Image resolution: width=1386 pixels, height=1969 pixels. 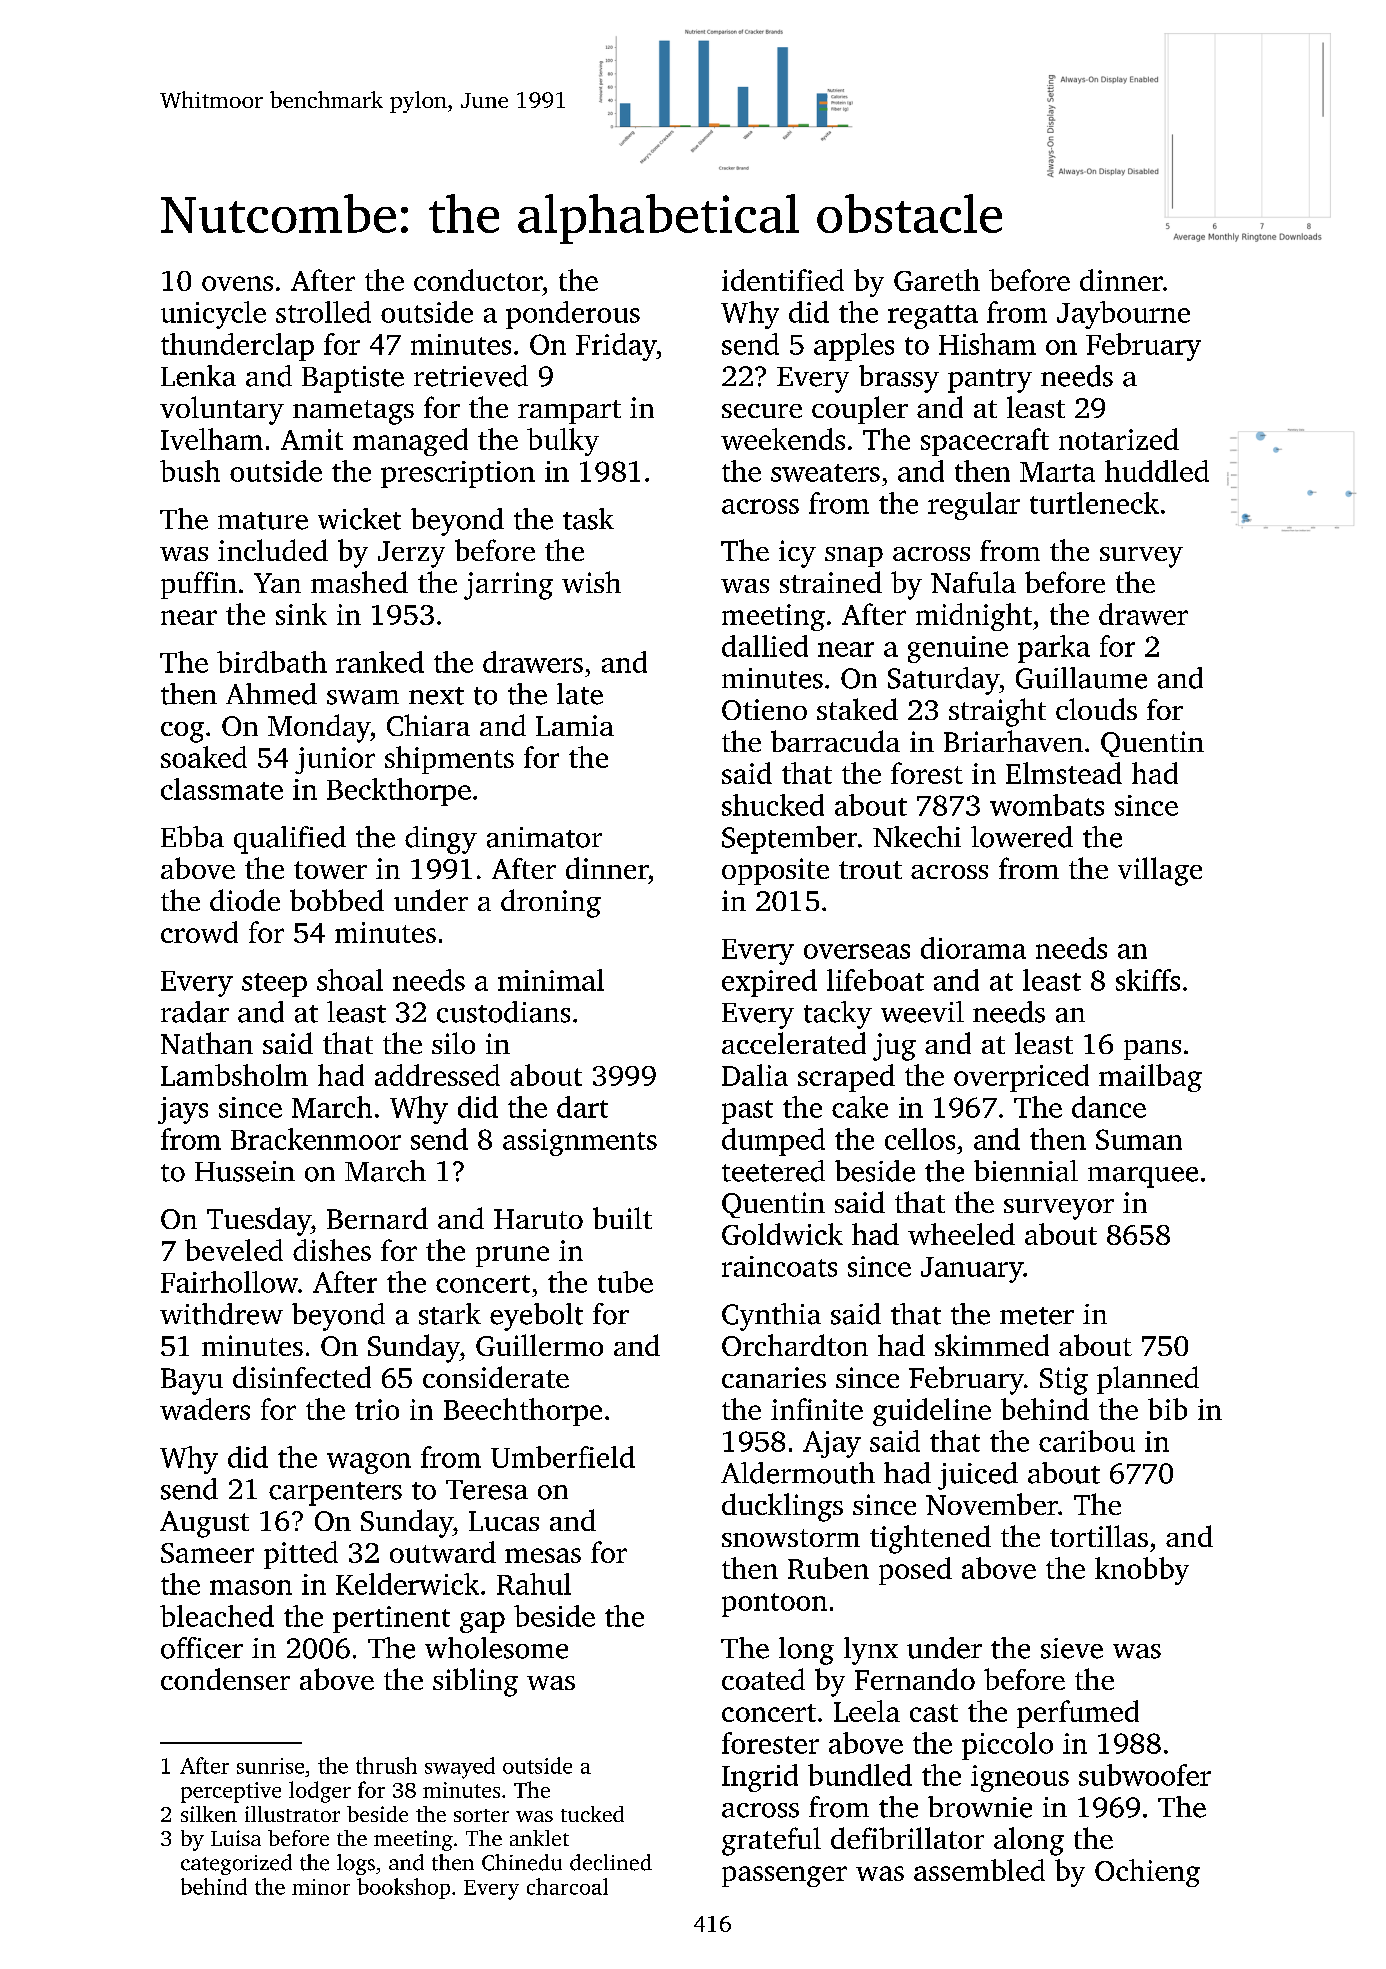 I want to click on included, so click(x=273, y=550).
